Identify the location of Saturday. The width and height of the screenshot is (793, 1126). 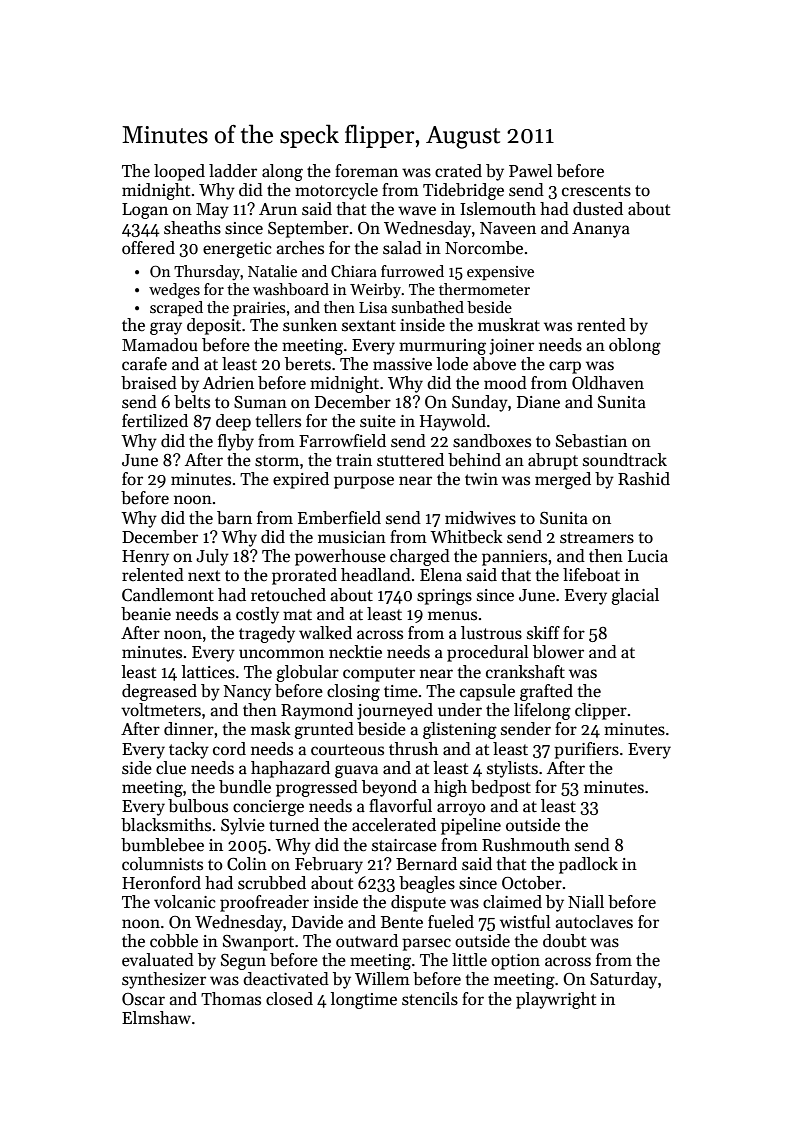
(623, 980).
